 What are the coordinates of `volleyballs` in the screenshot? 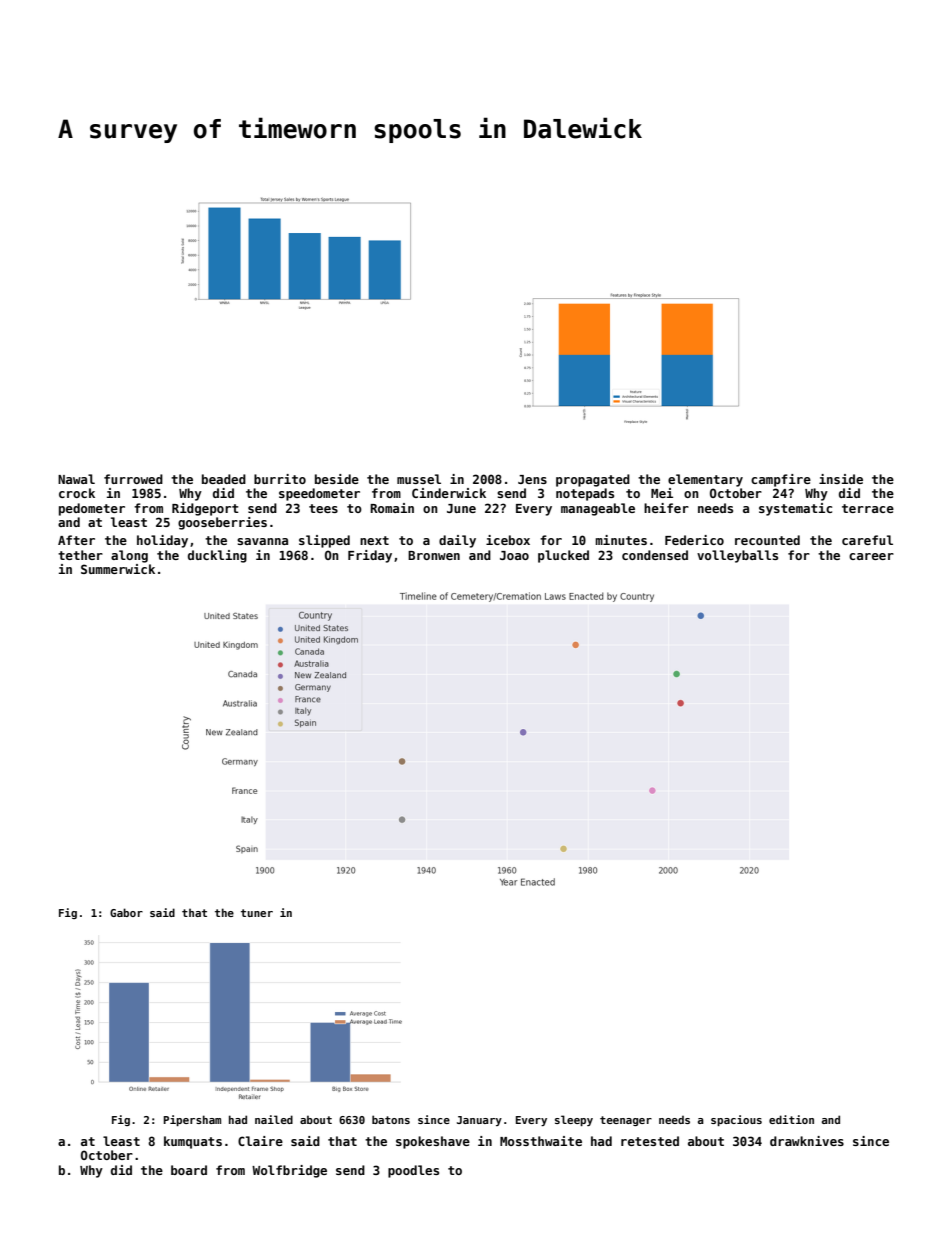 It's located at (737, 556).
